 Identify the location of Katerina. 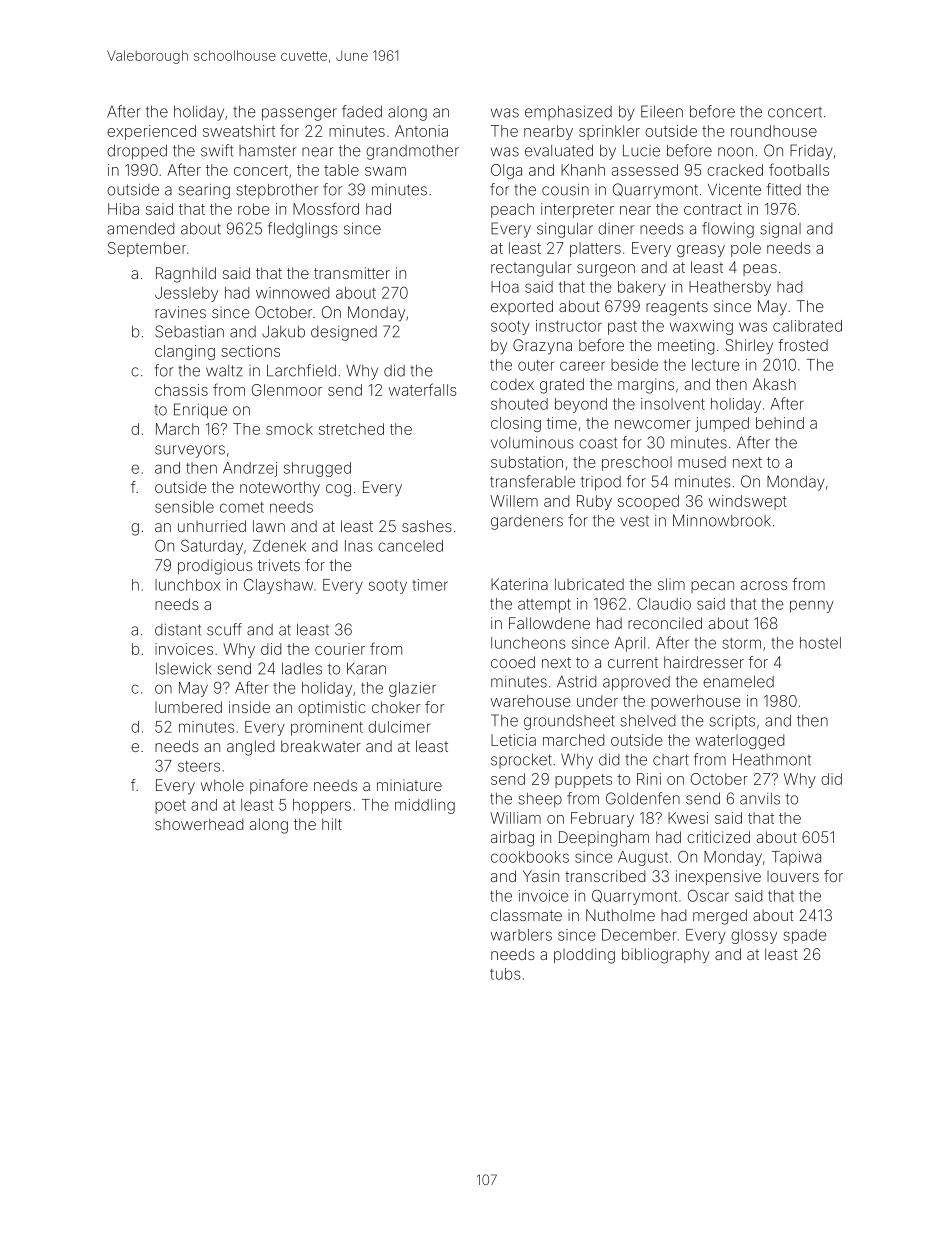
(519, 584).
